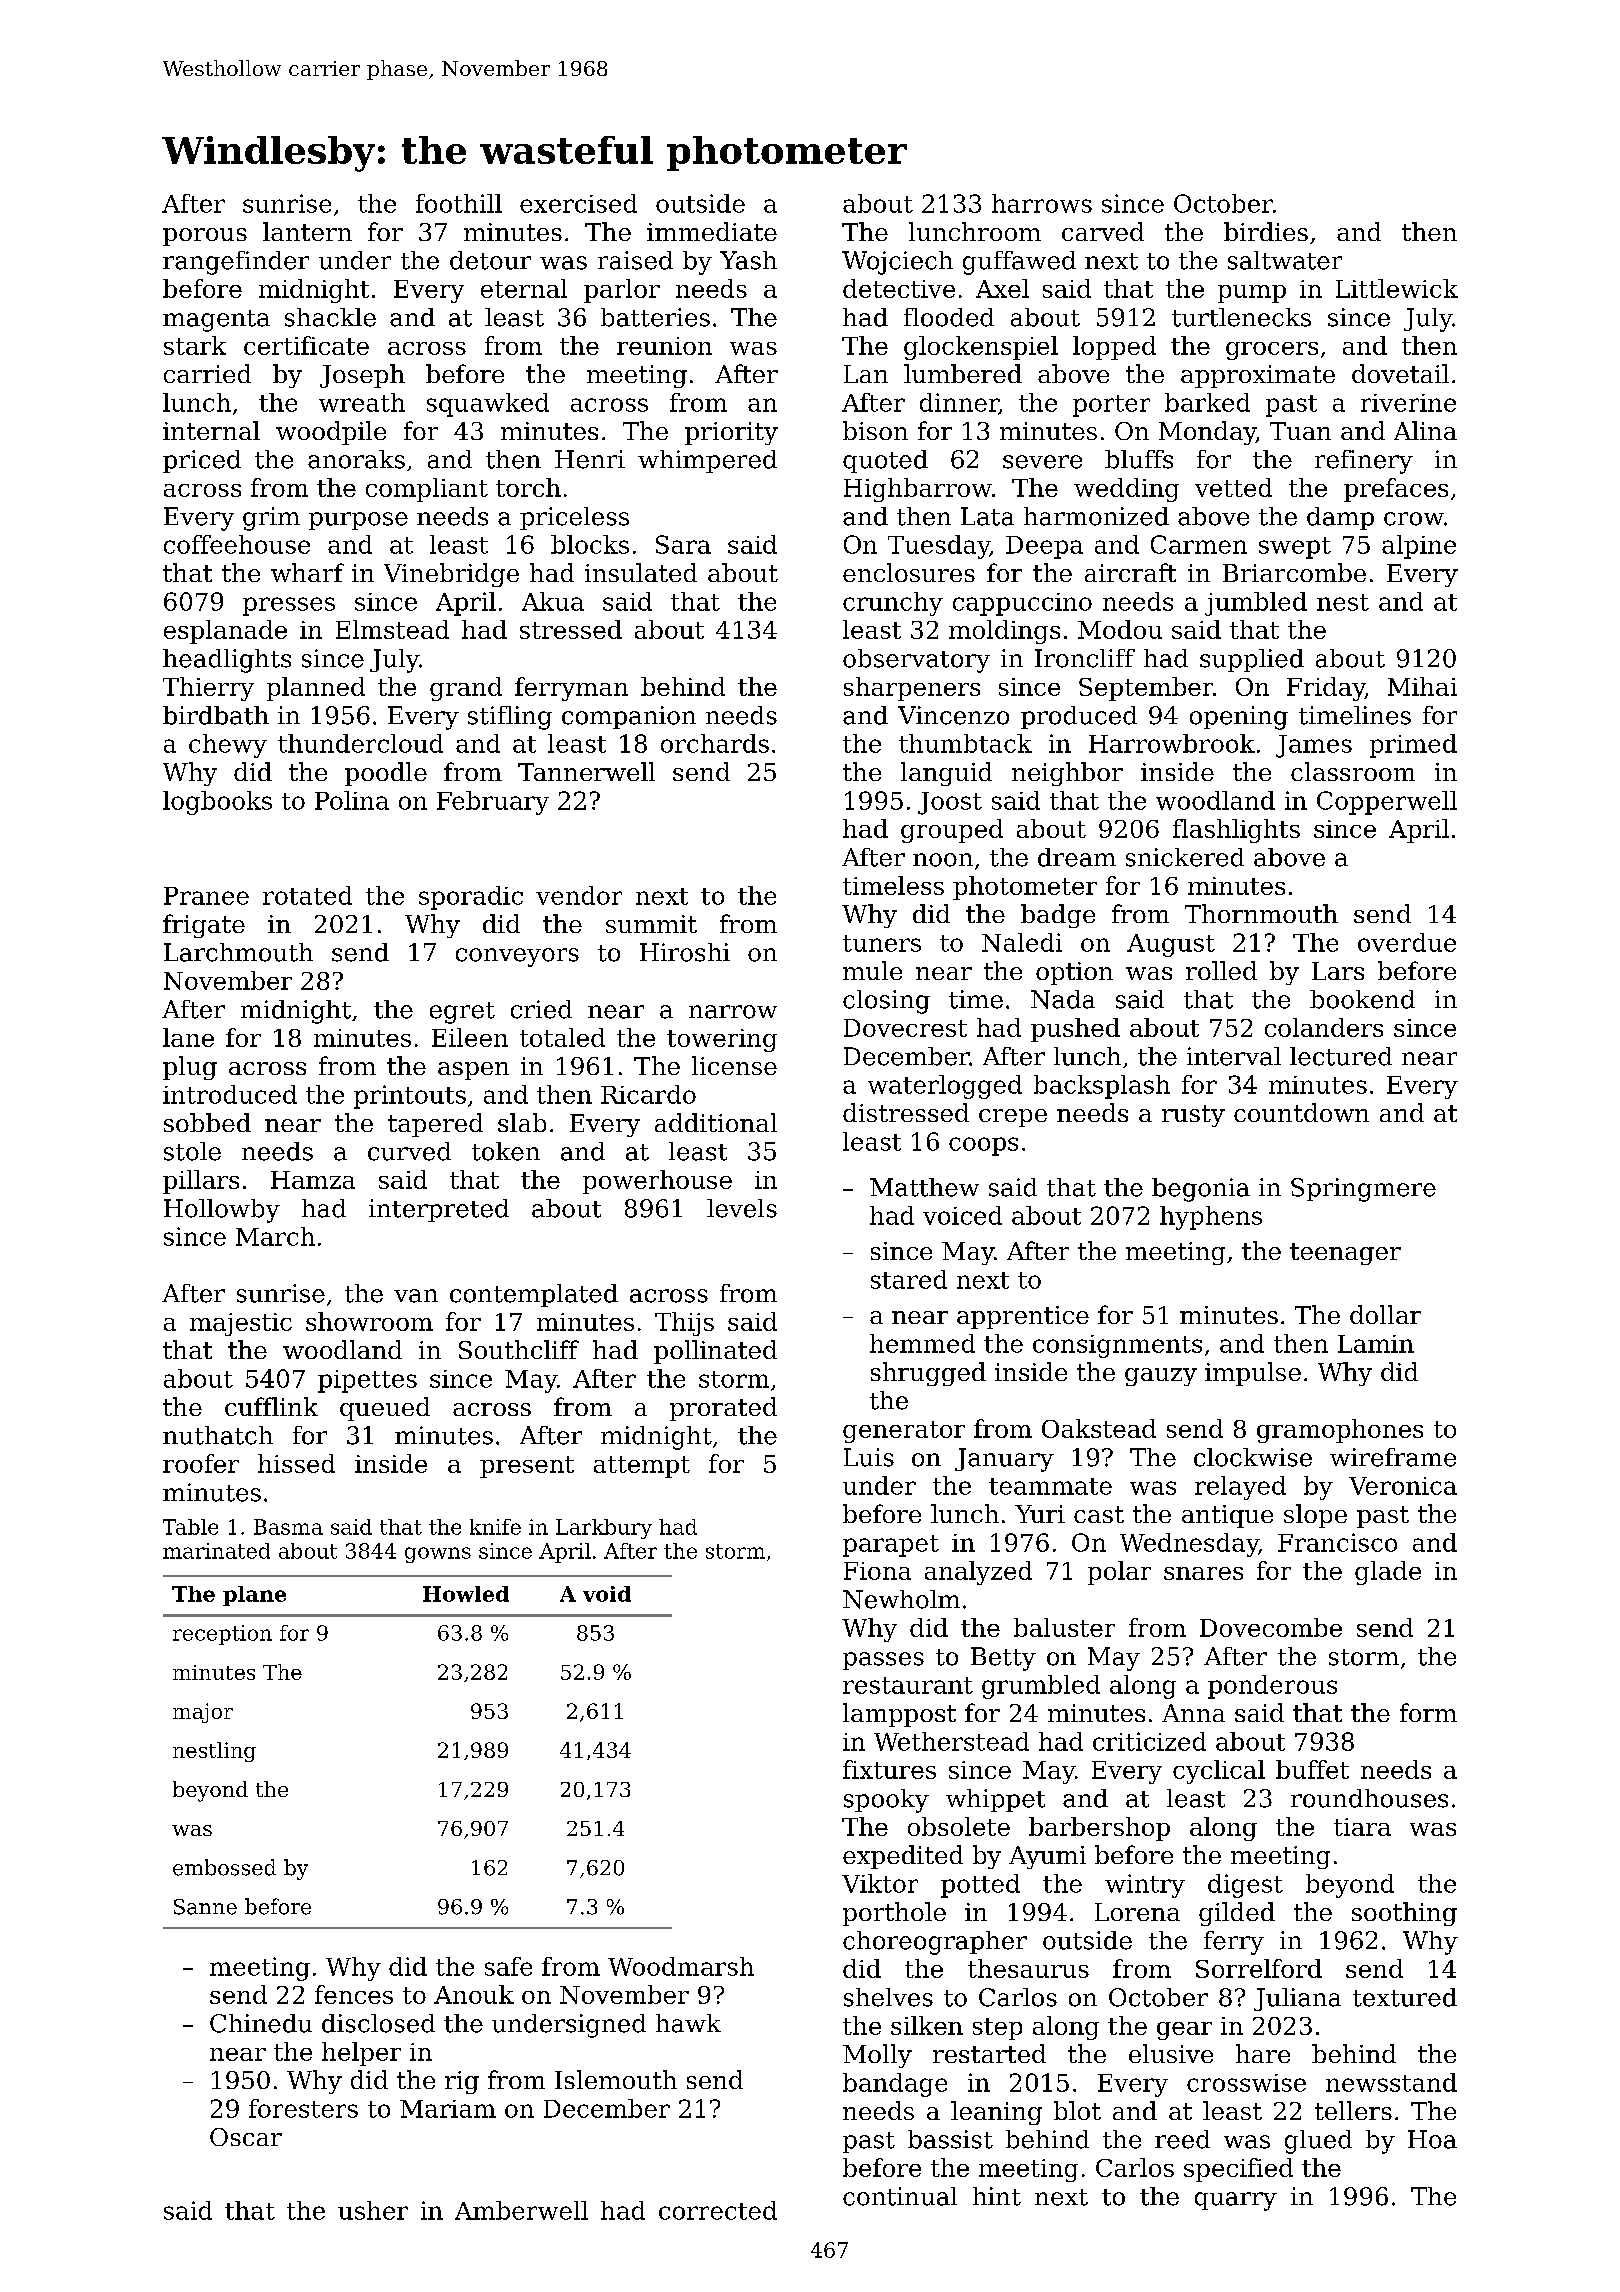  What do you see at coordinates (246, 2137) in the screenshot?
I see `Oscar` at bounding box center [246, 2137].
